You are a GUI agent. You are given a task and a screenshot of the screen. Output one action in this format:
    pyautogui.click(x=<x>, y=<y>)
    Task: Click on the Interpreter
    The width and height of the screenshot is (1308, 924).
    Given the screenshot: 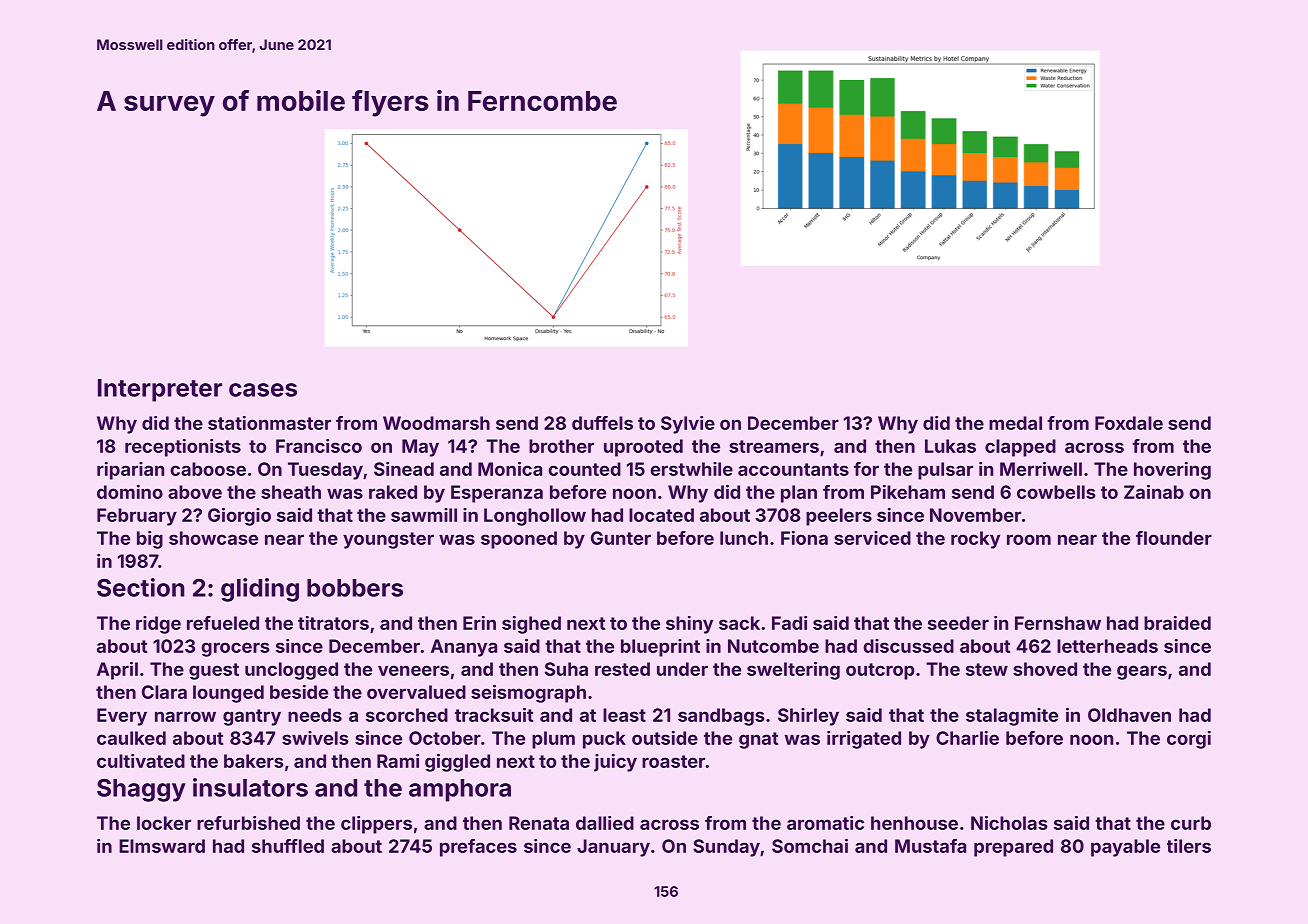 What is the action you would take?
    pyautogui.click(x=160, y=390)
